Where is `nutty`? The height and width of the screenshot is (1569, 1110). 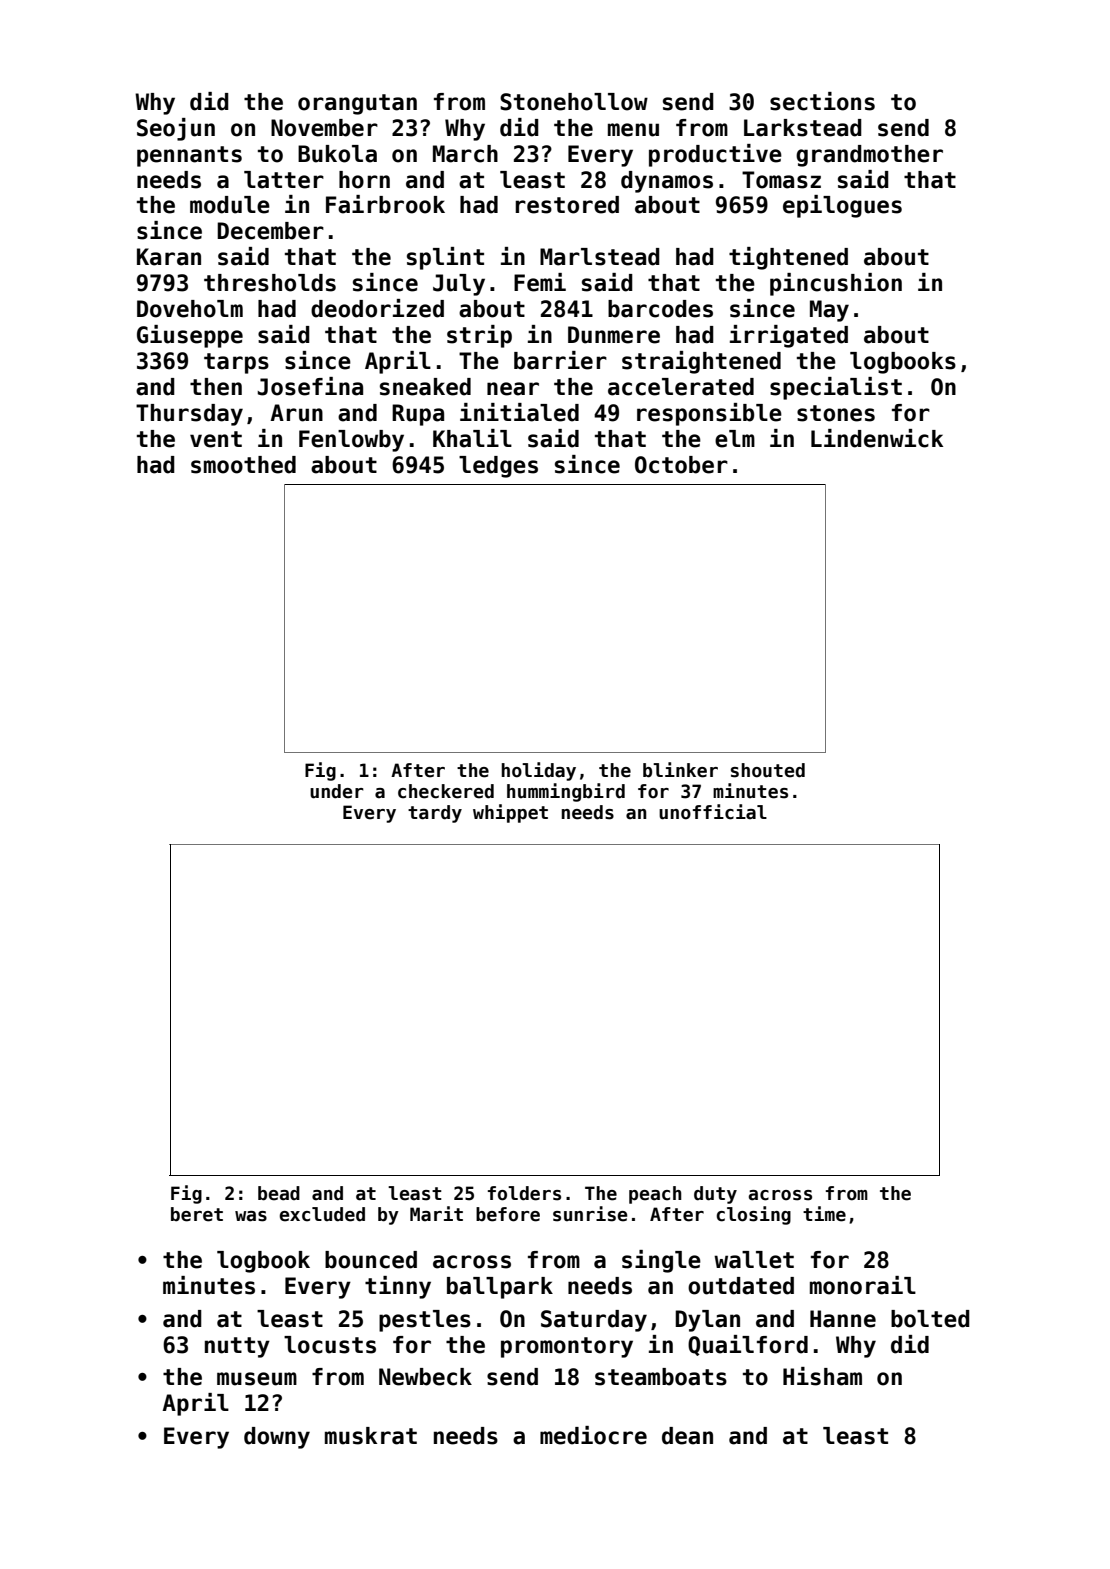
nutty is located at coordinates (237, 1347).
